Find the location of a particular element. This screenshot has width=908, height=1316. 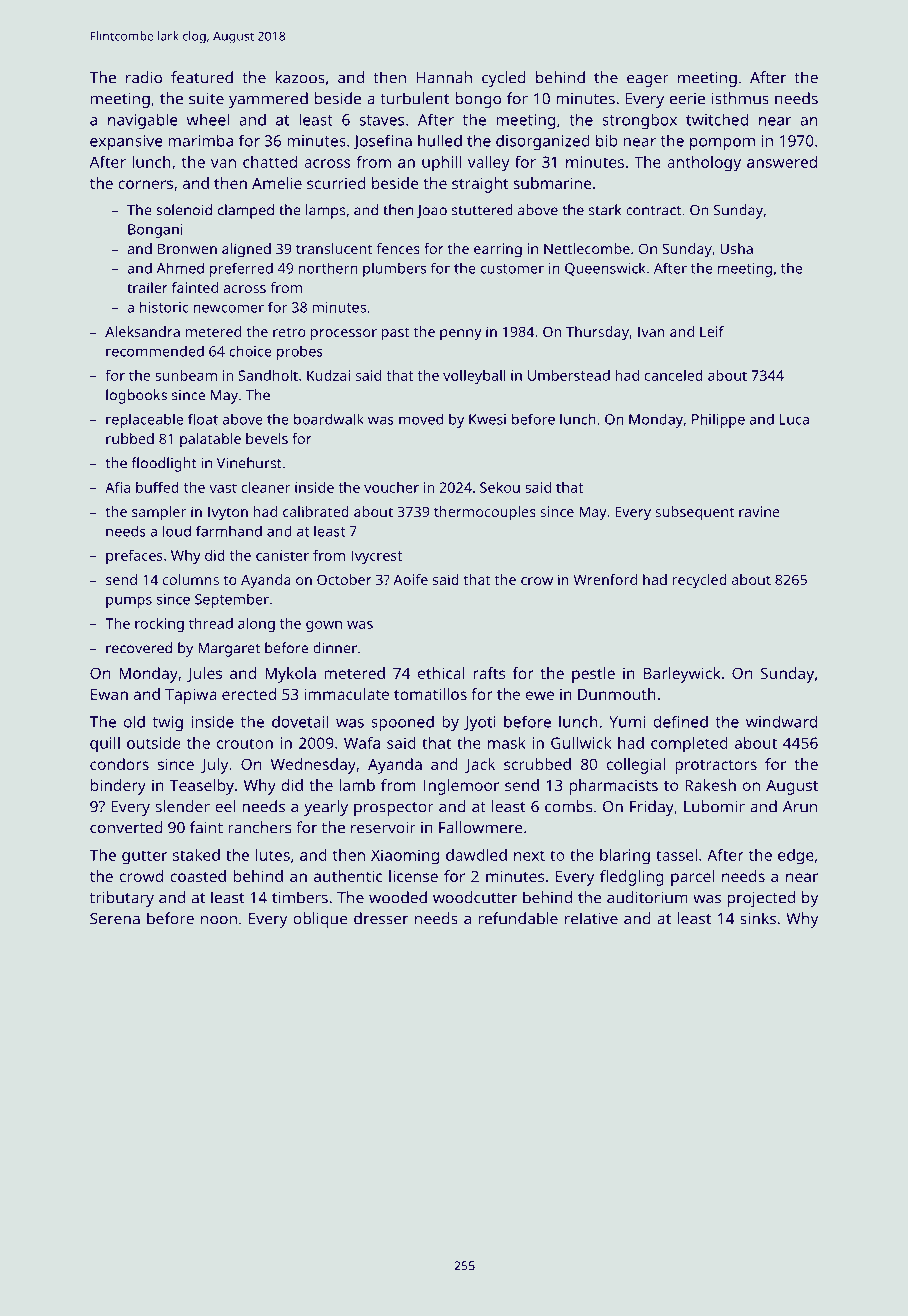

sinks is located at coordinates (758, 918).
